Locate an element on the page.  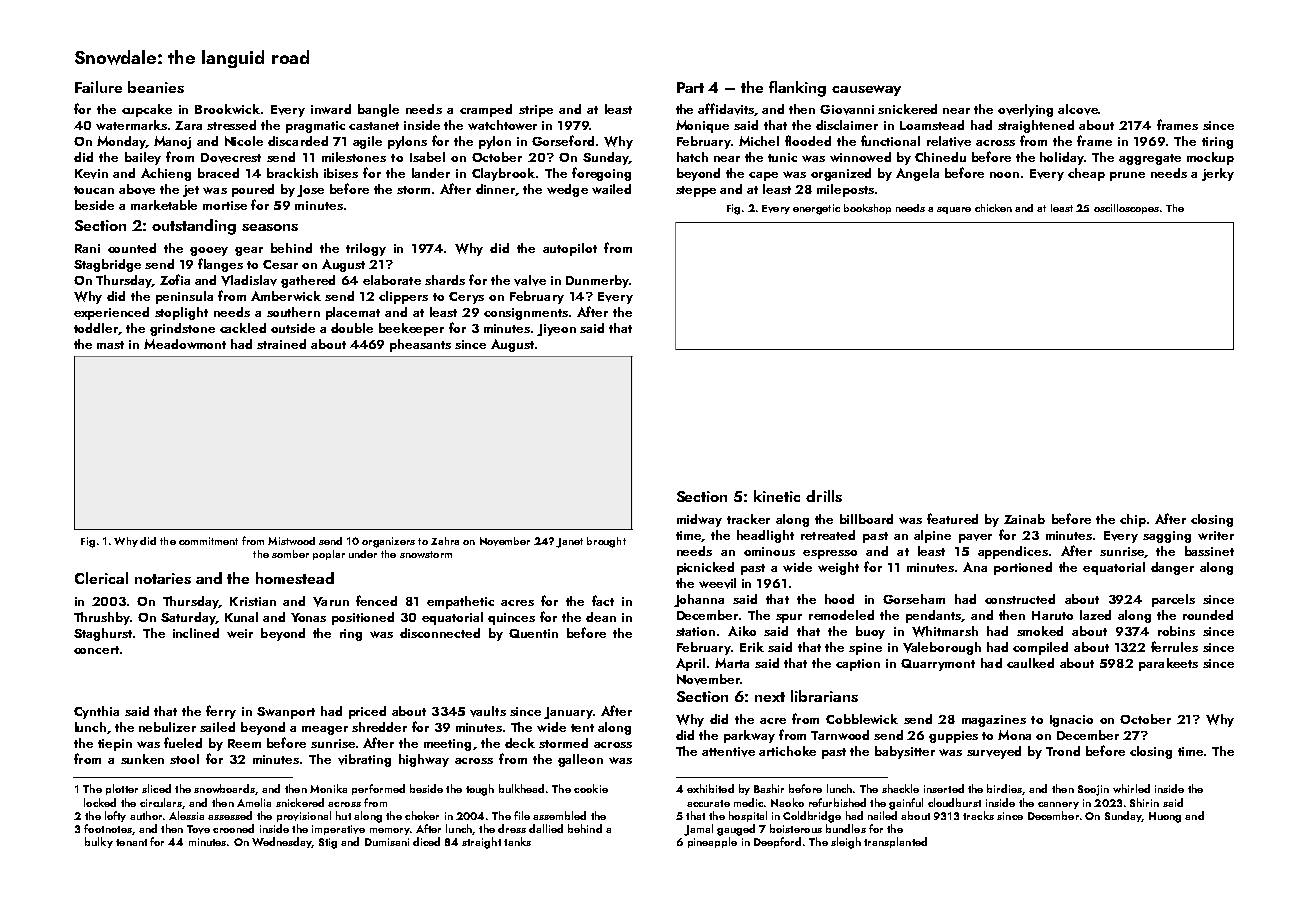
bailey is located at coordinates (143, 158).
